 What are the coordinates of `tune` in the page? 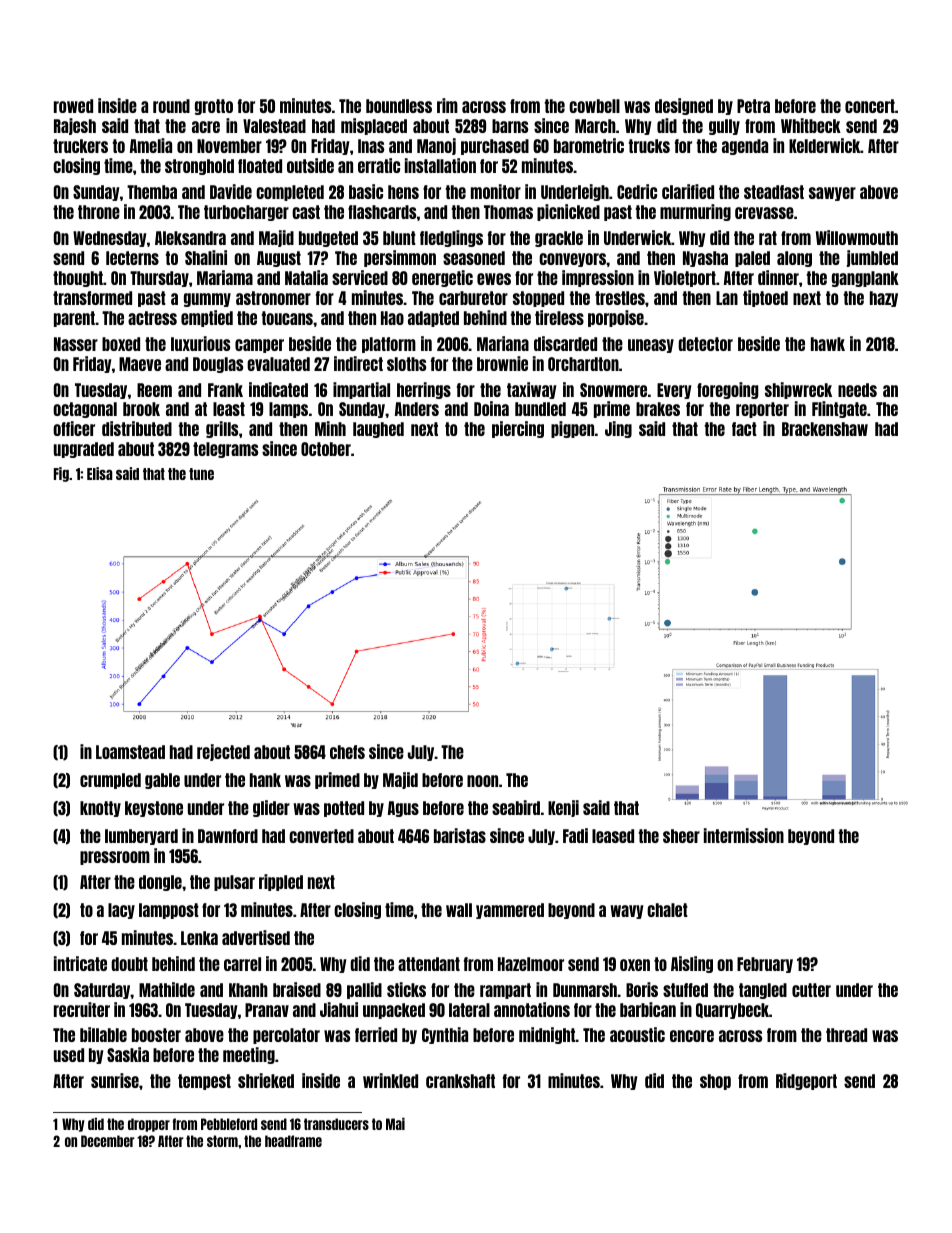 It's located at (201, 474).
